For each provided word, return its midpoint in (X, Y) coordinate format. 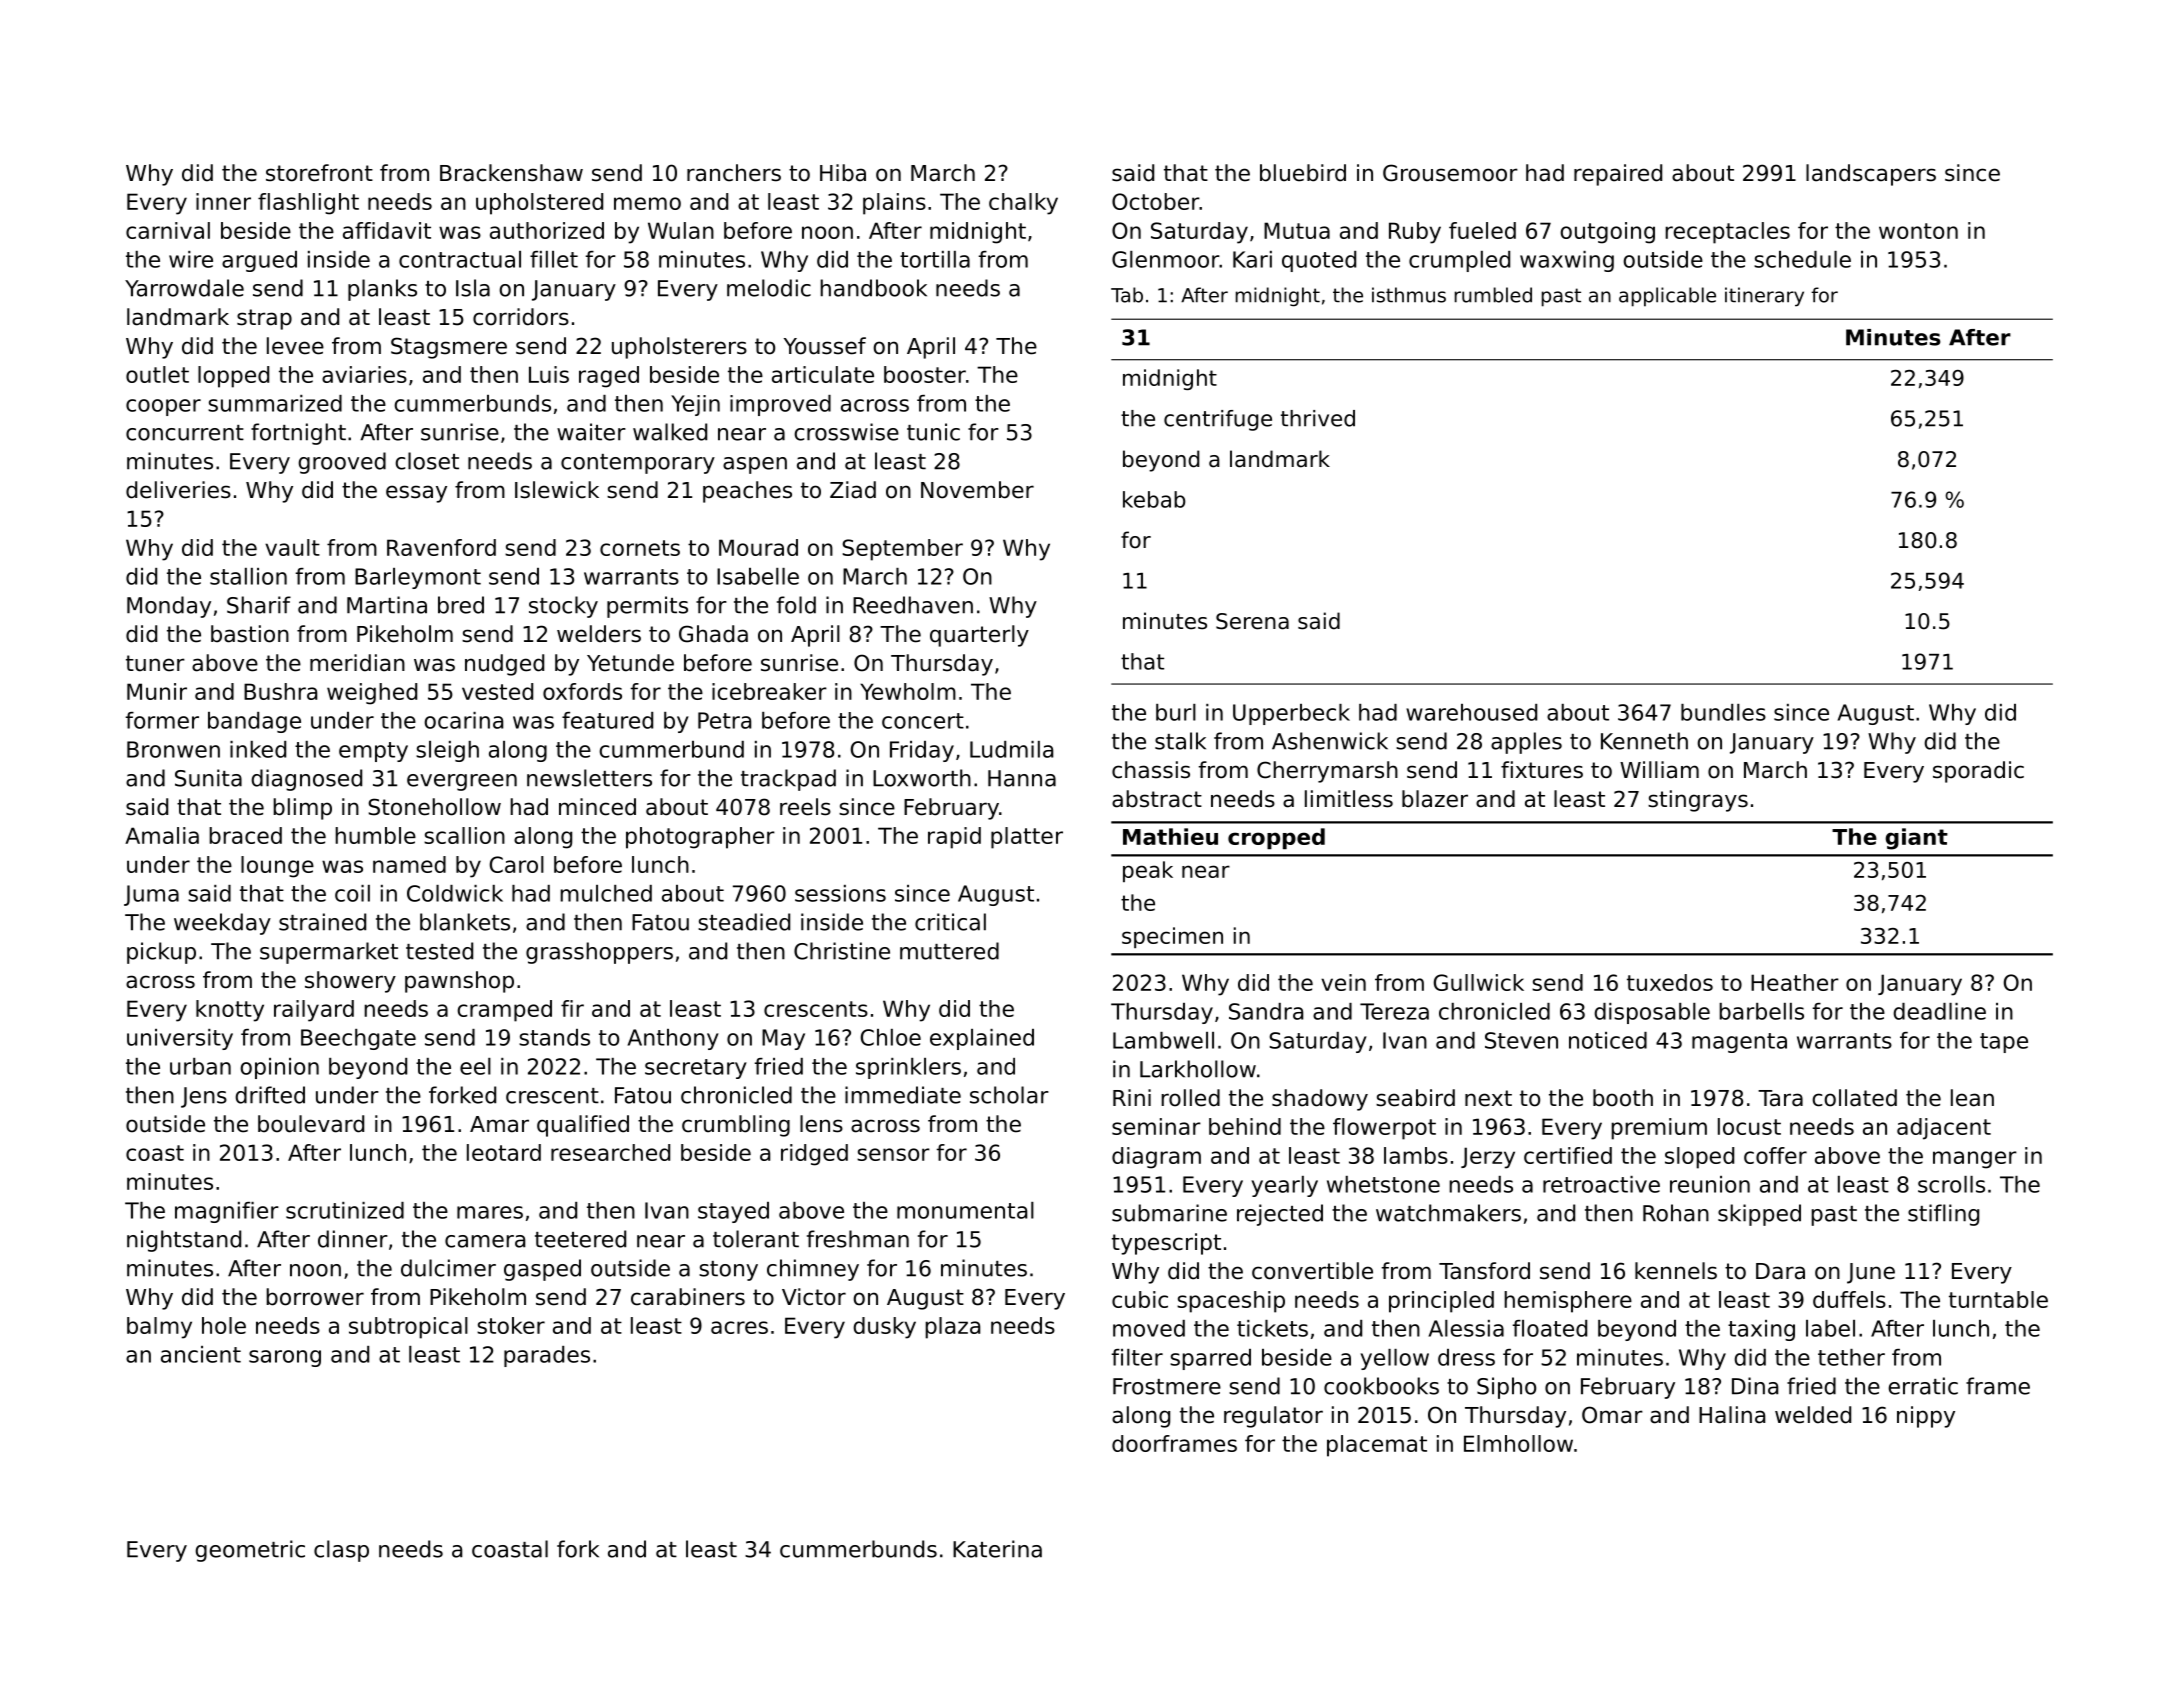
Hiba (843, 173)
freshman (858, 1239)
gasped (542, 1270)
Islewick (557, 490)
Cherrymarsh (1327, 772)
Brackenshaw (511, 173)
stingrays (1698, 801)
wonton (1918, 231)
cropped (1276, 838)
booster (925, 374)
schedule (1802, 259)
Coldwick (455, 893)
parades (547, 1356)
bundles (1723, 712)
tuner (155, 663)
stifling (1943, 1215)
